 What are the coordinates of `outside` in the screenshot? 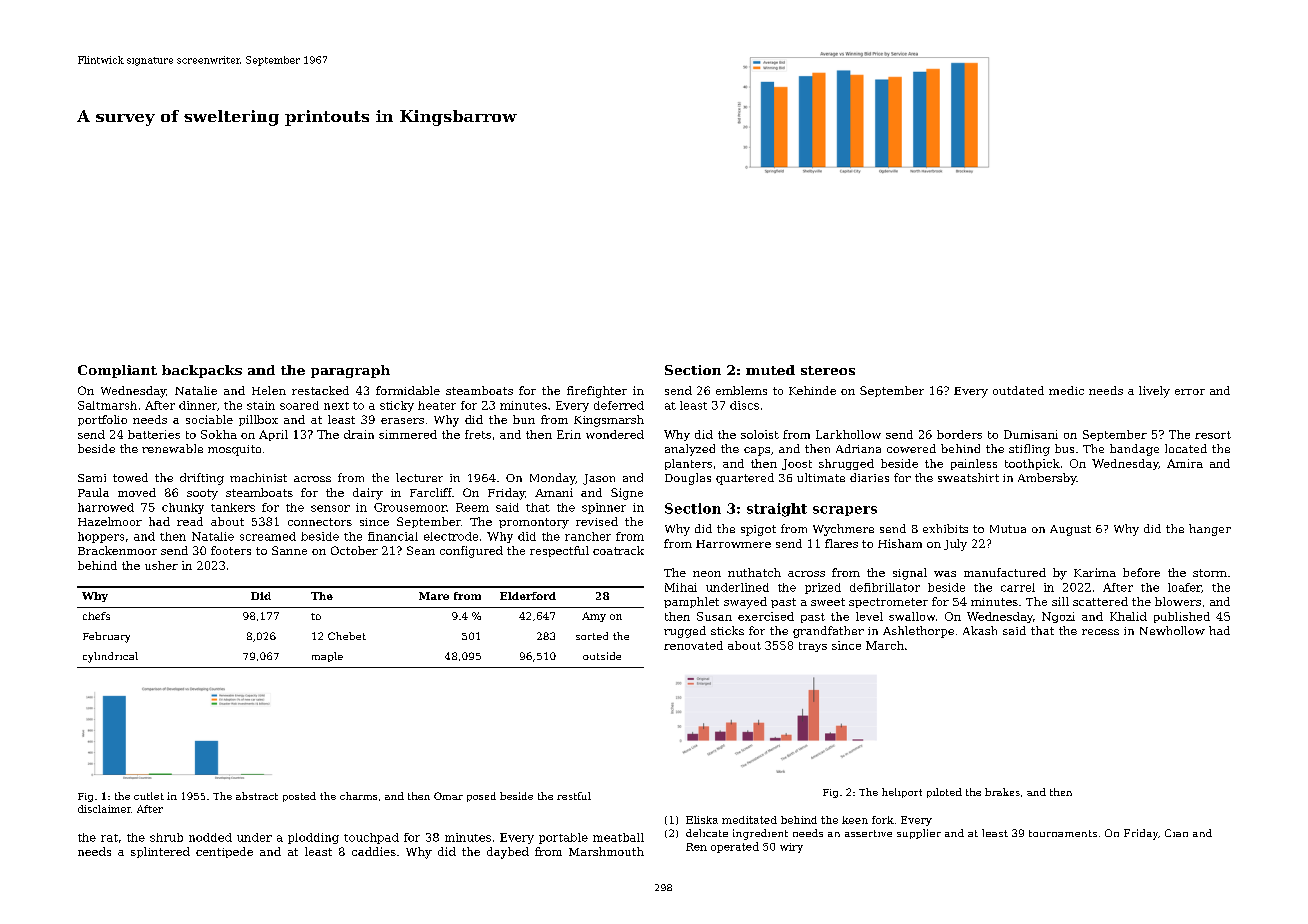 It's located at (602, 656).
